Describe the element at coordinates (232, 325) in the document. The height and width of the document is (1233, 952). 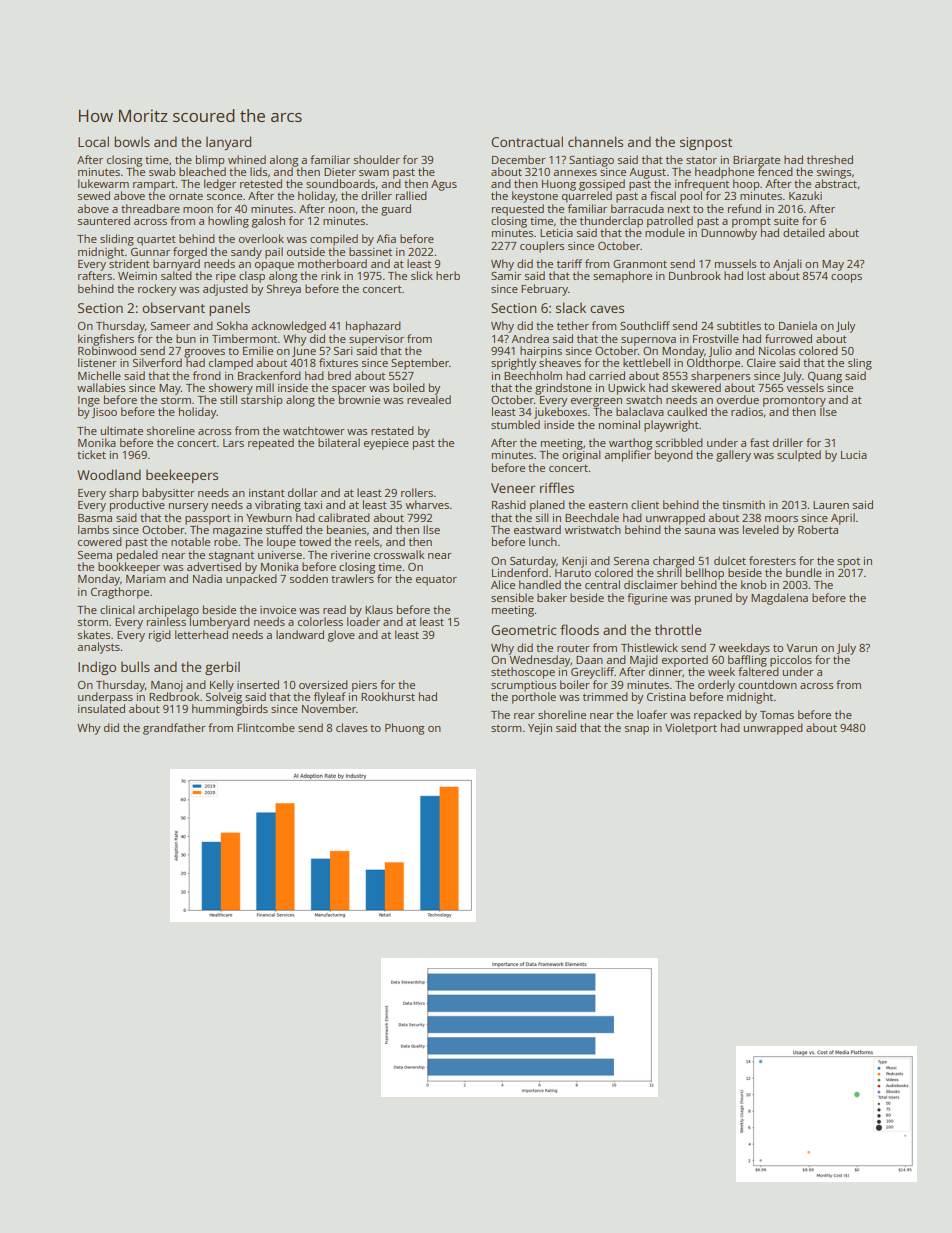
I see `Sokha` at that location.
